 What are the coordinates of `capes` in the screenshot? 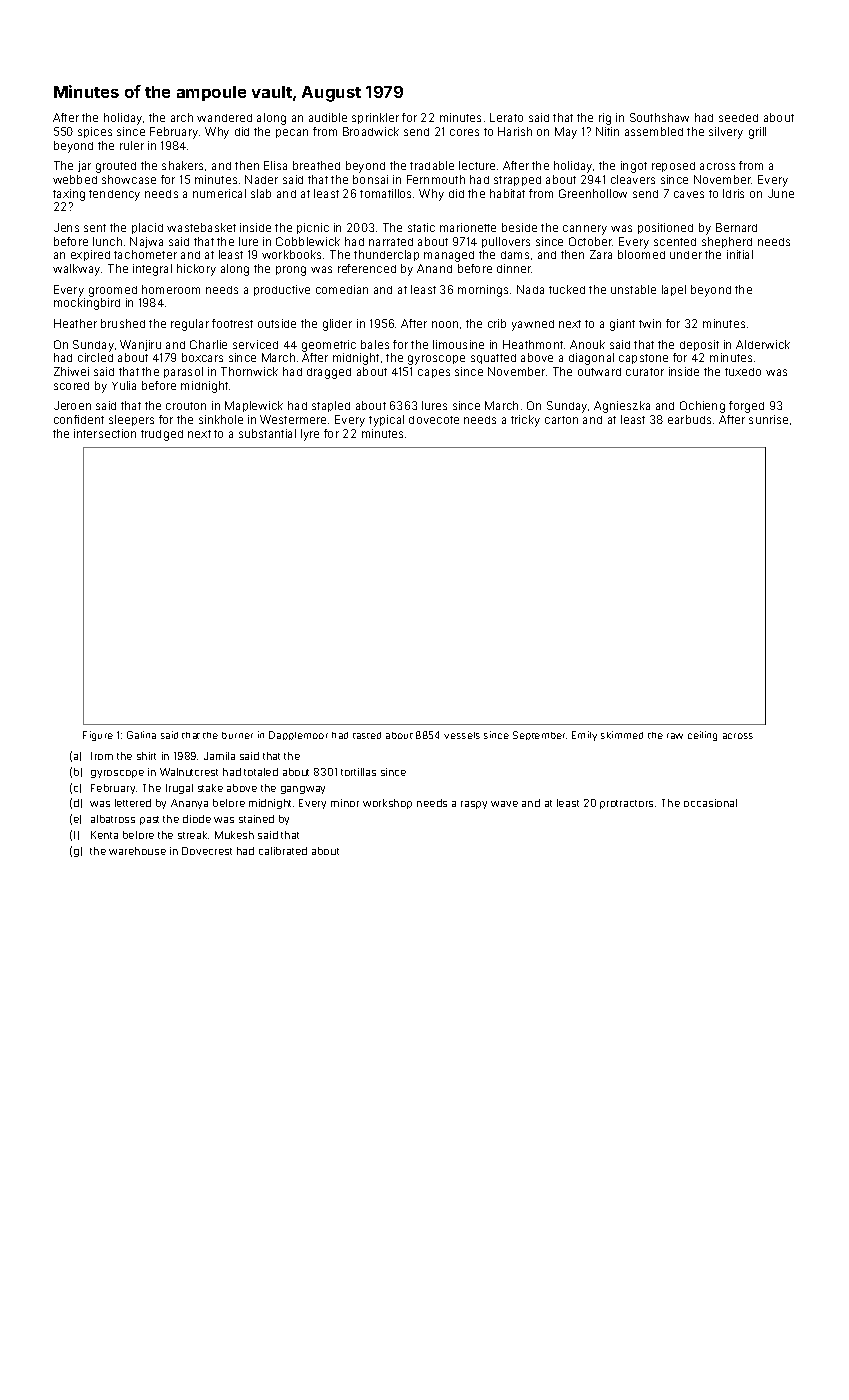 It's located at (434, 373).
